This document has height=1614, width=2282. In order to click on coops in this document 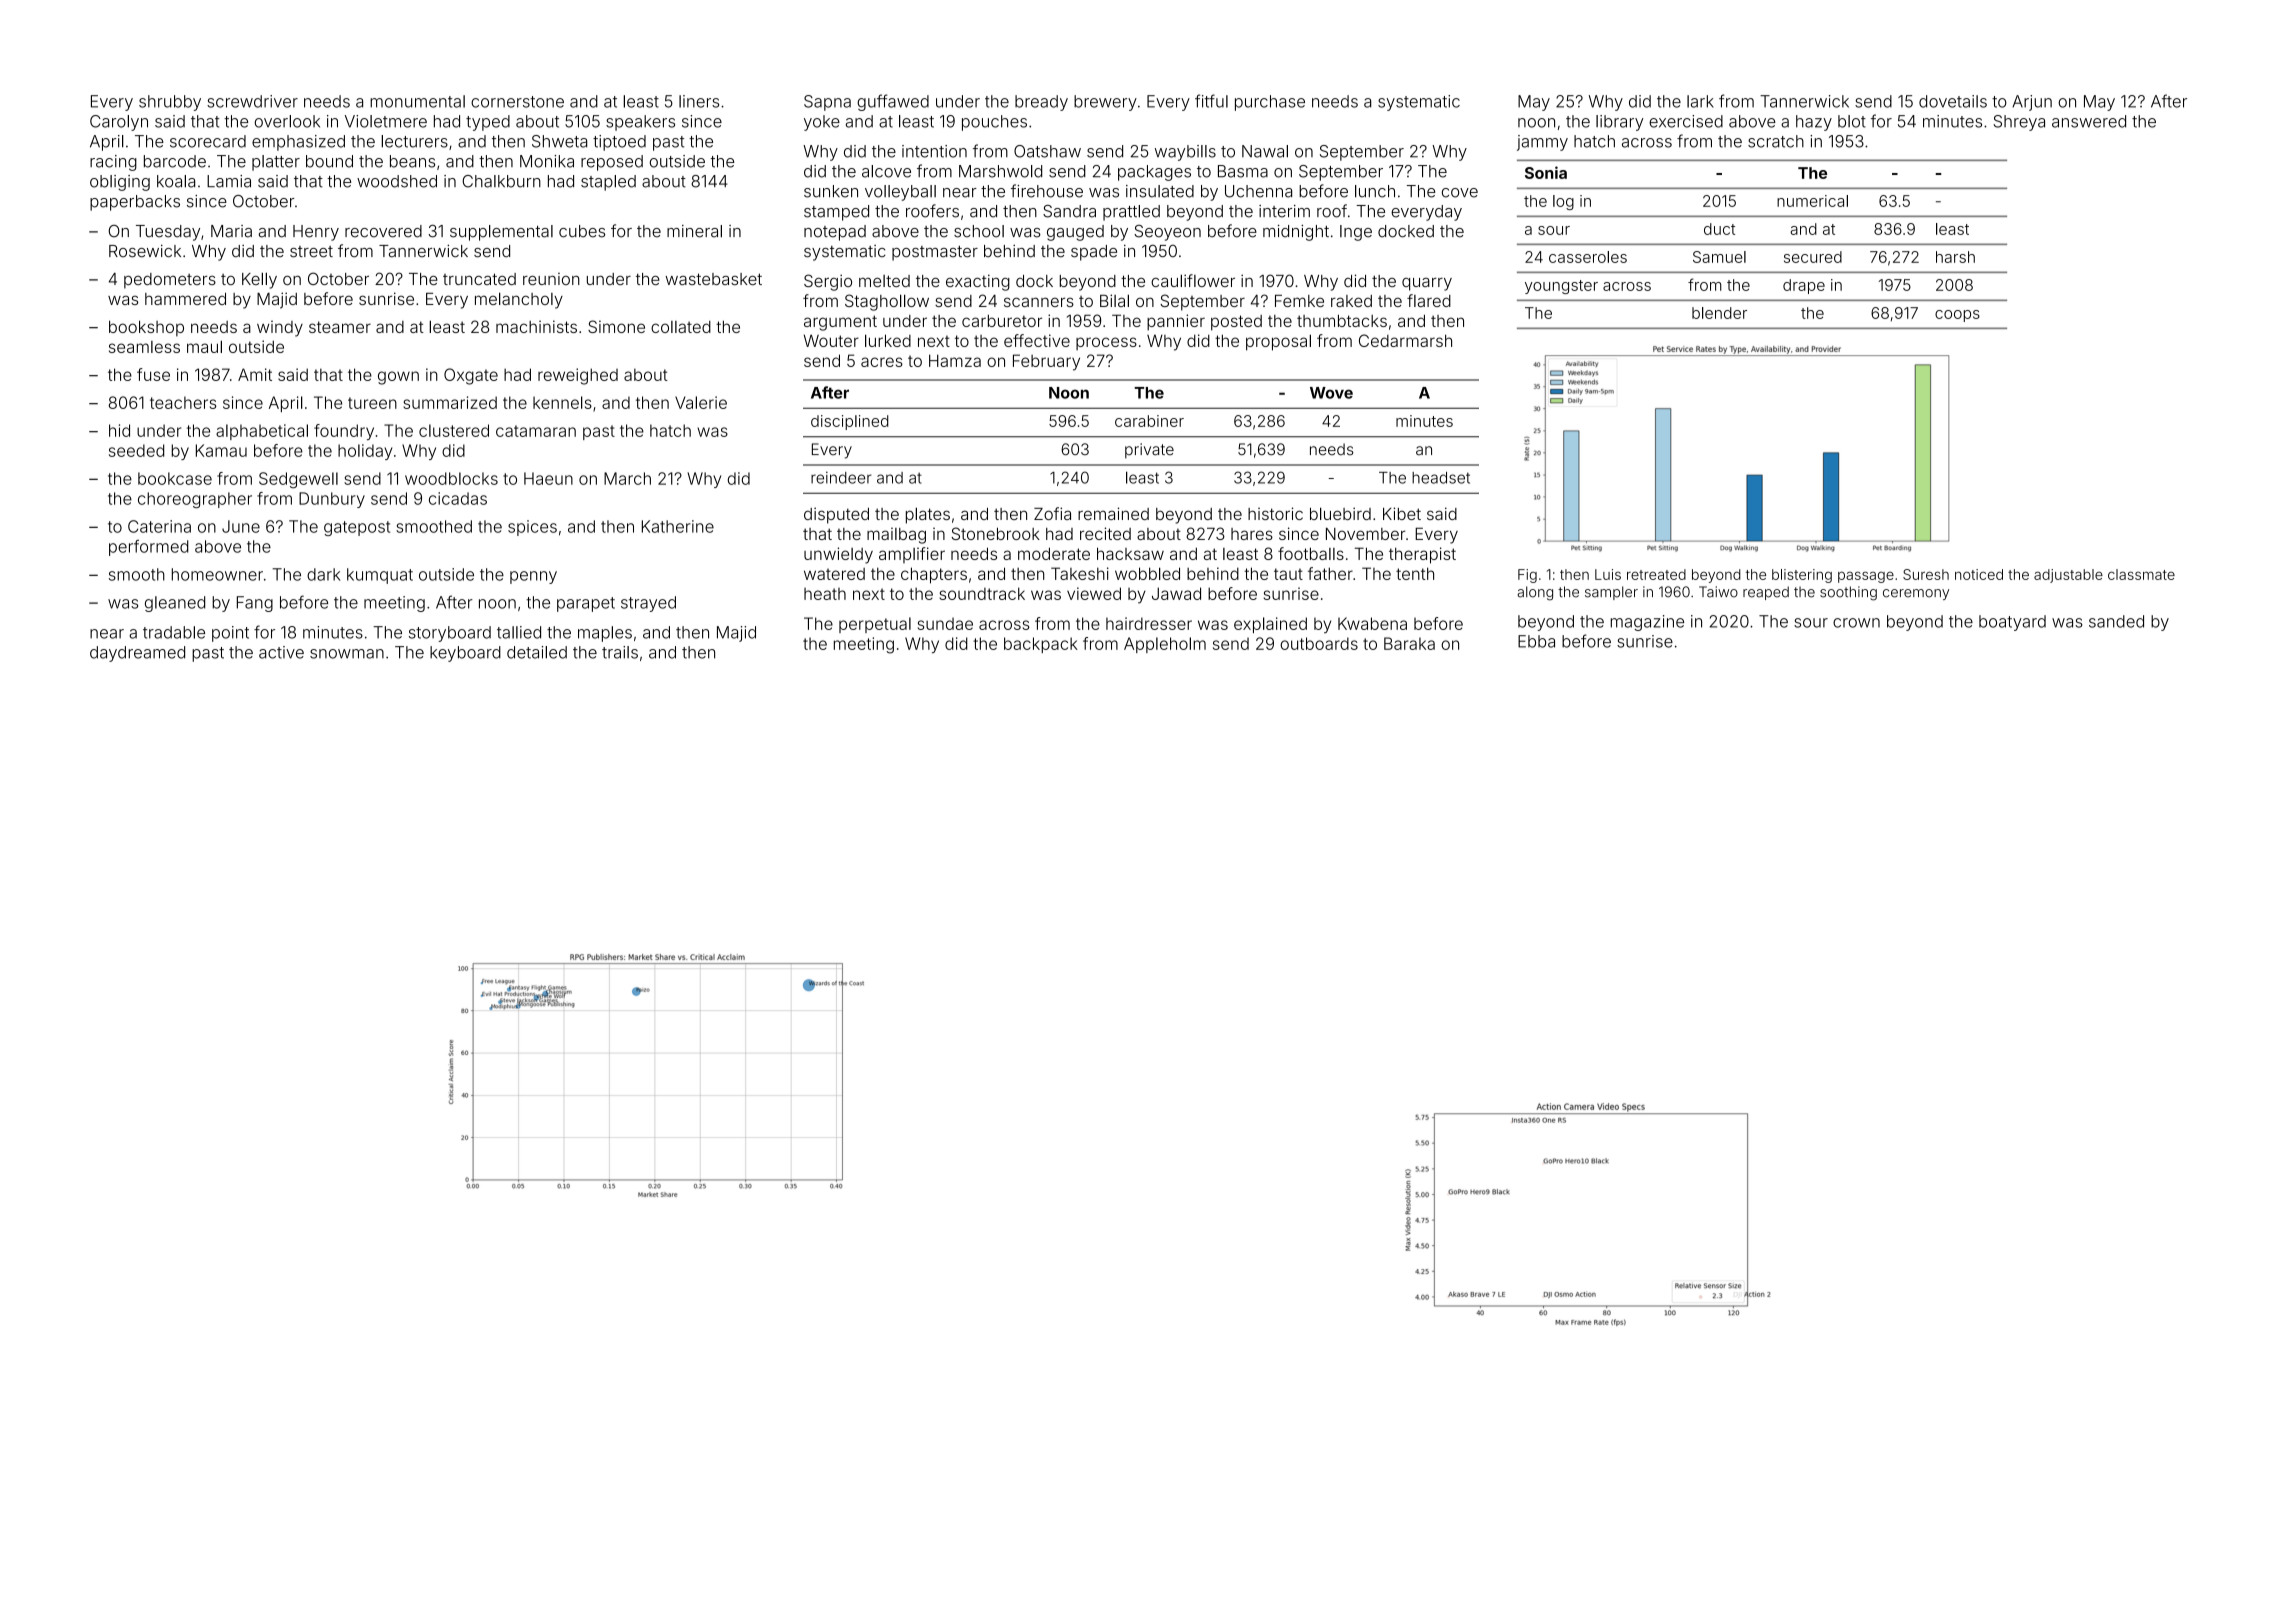, I will do `click(1957, 316)`.
